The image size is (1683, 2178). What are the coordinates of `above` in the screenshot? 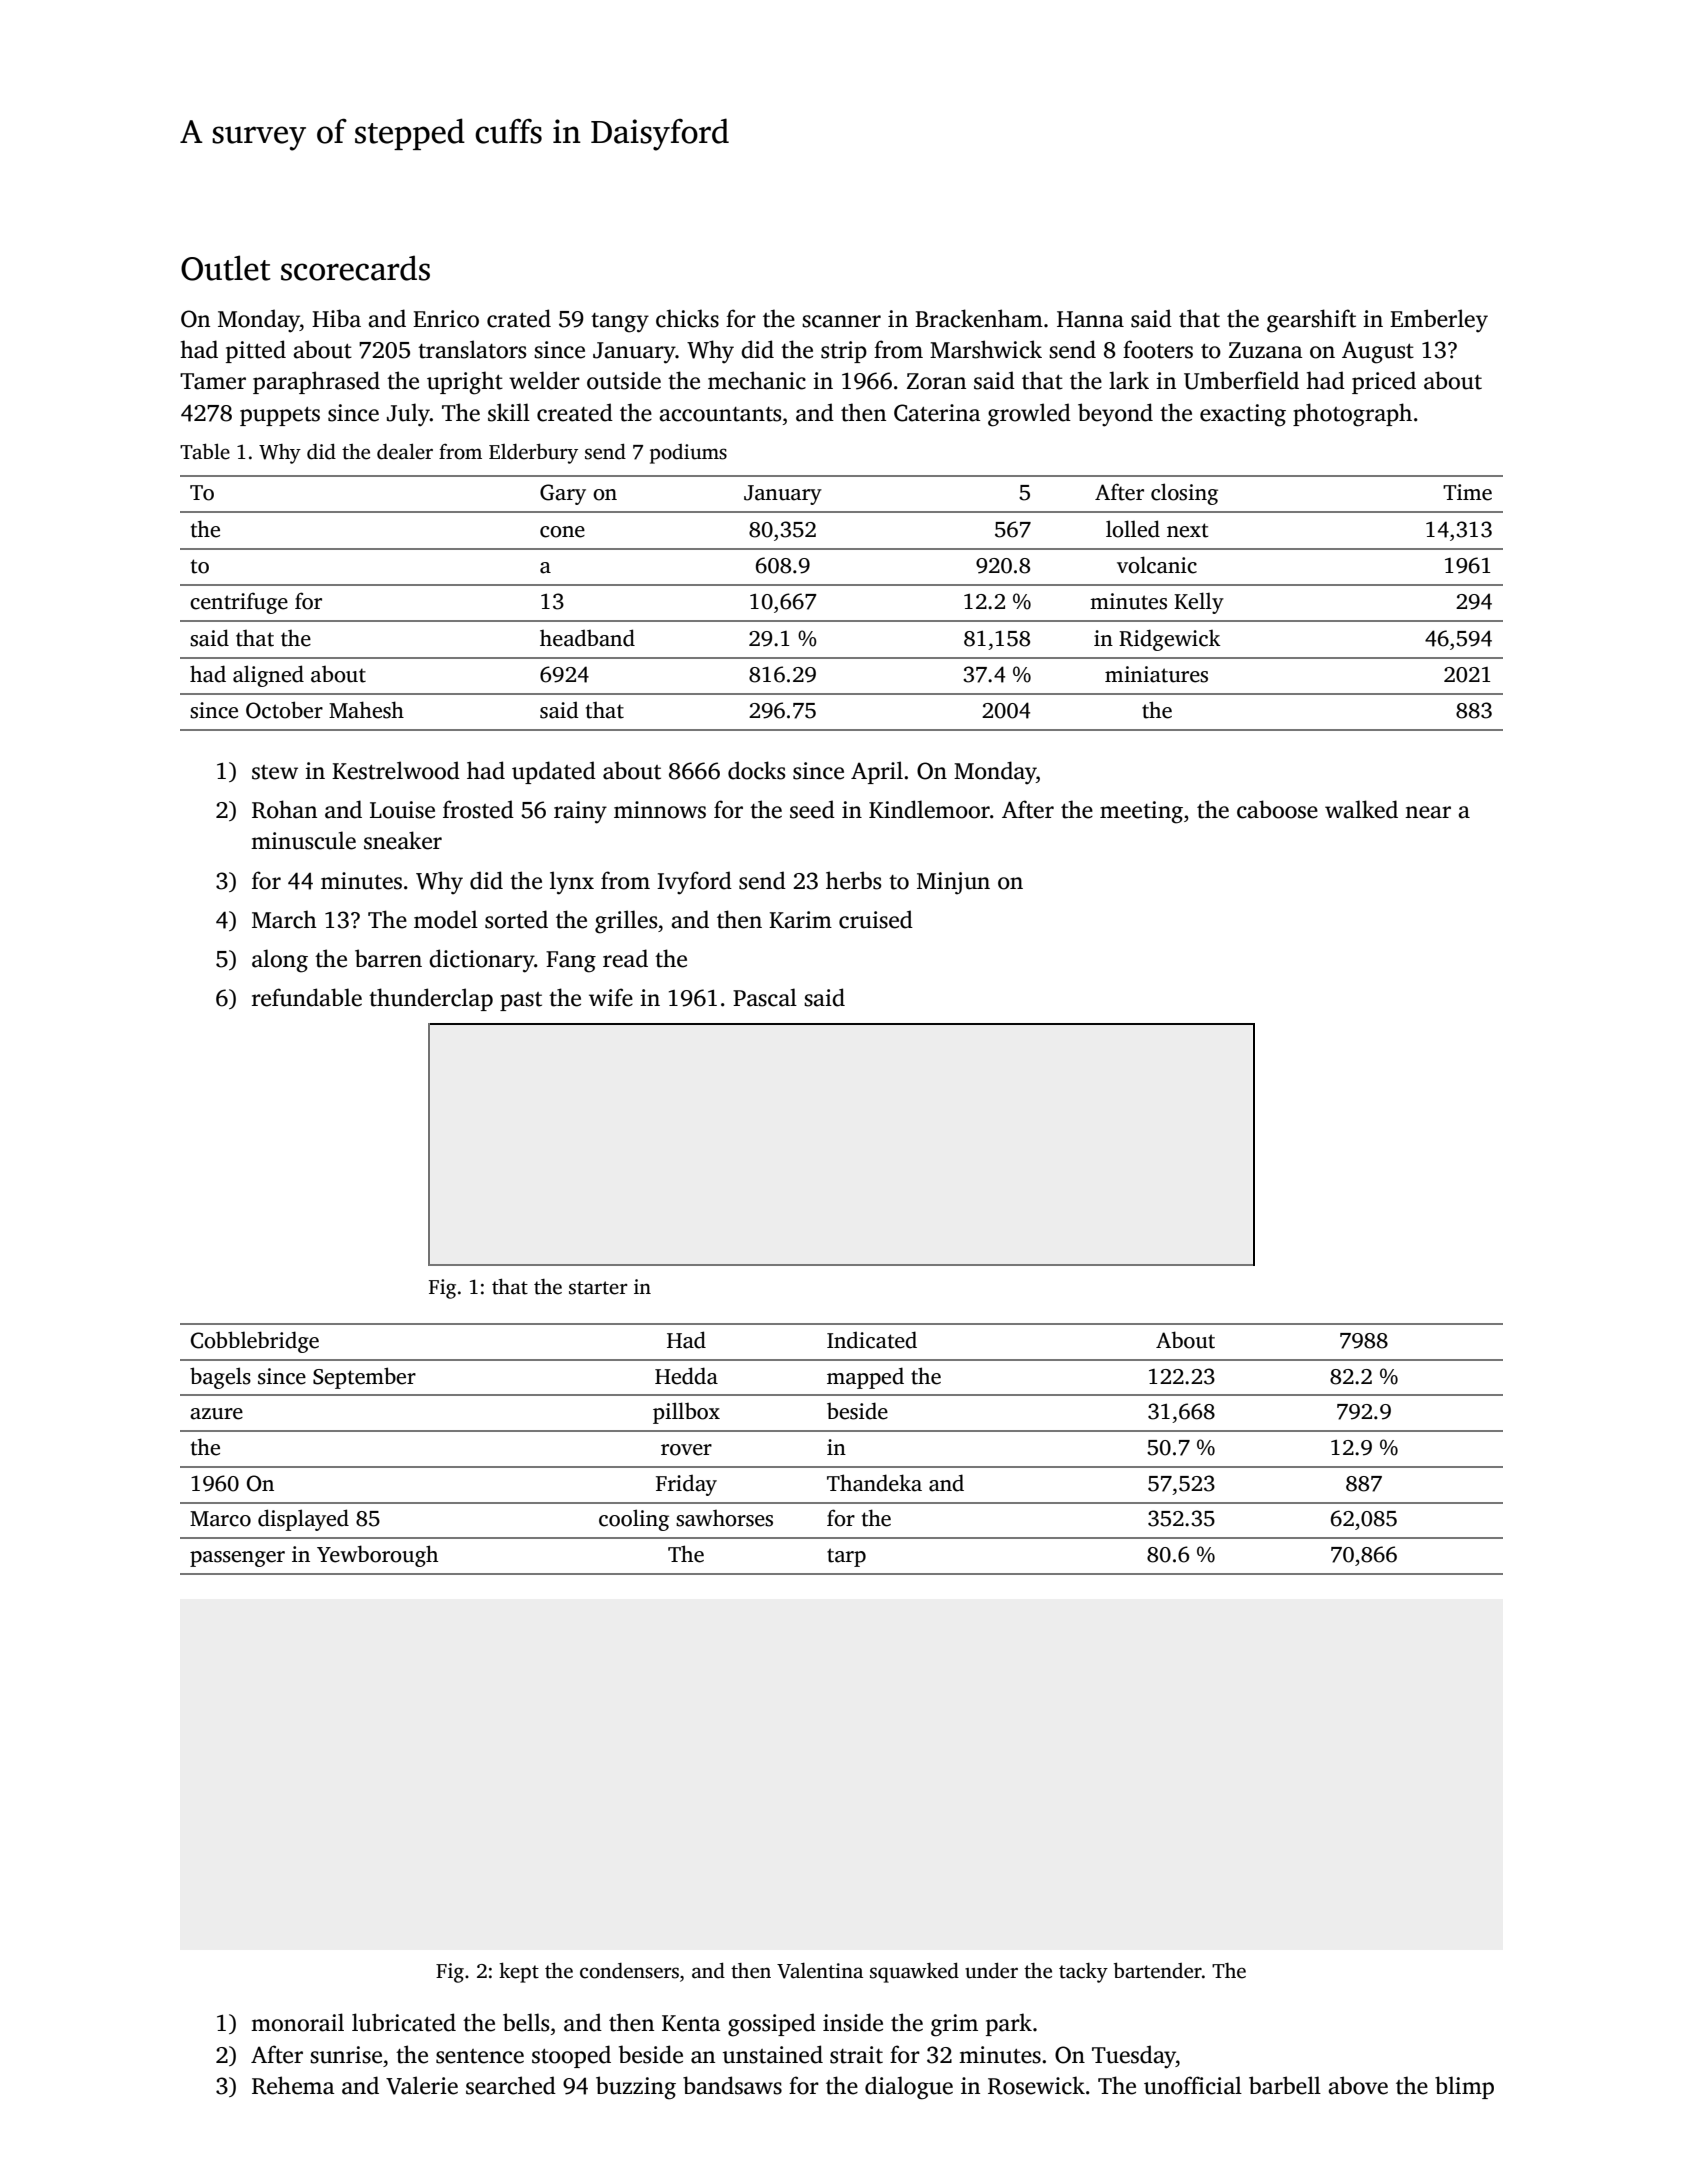 It's located at (1358, 2085).
